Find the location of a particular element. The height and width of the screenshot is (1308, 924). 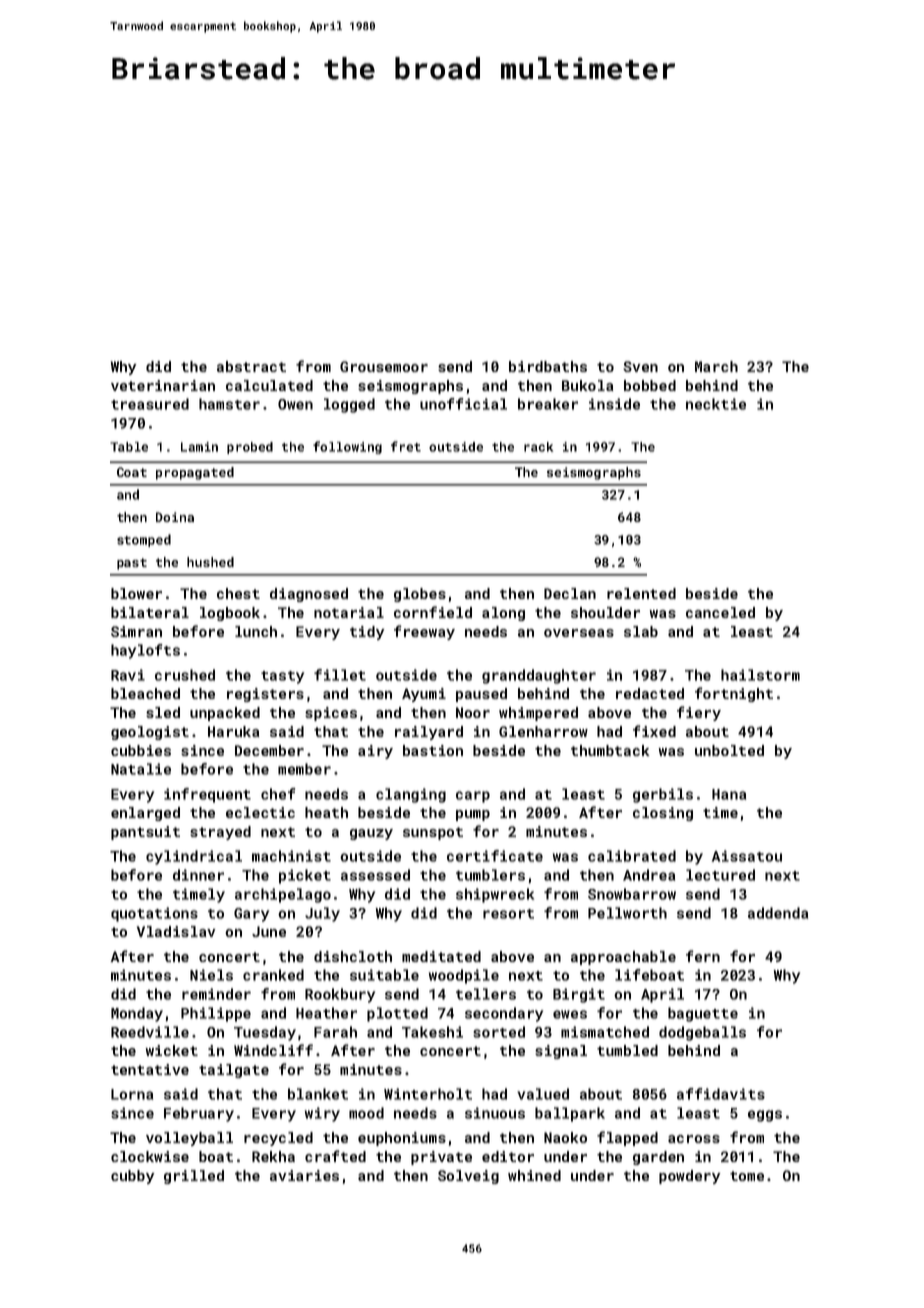

gerbils is located at coordinates (663, 795).
